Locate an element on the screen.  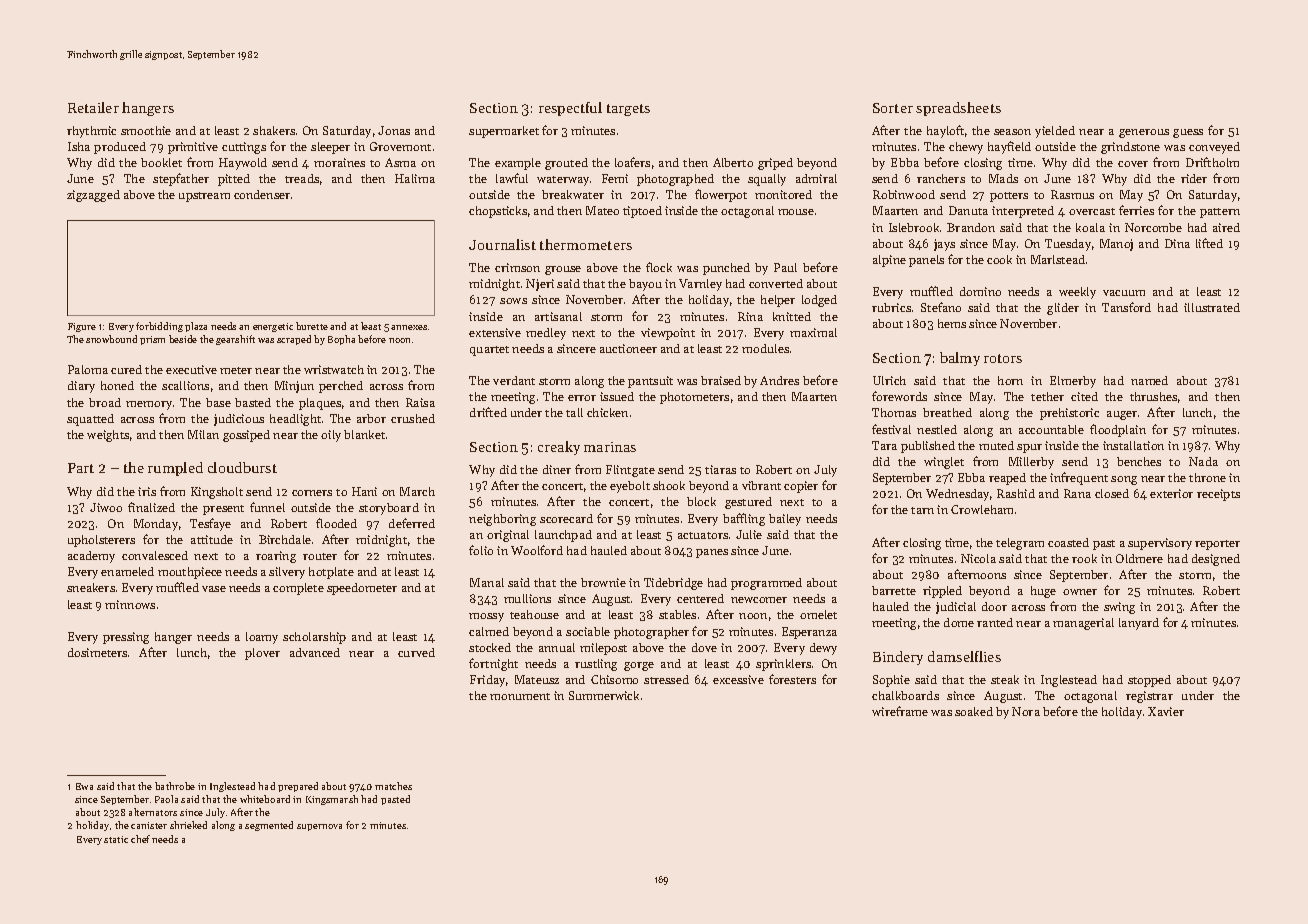
Ewa is located at coordinates (84, 786).
